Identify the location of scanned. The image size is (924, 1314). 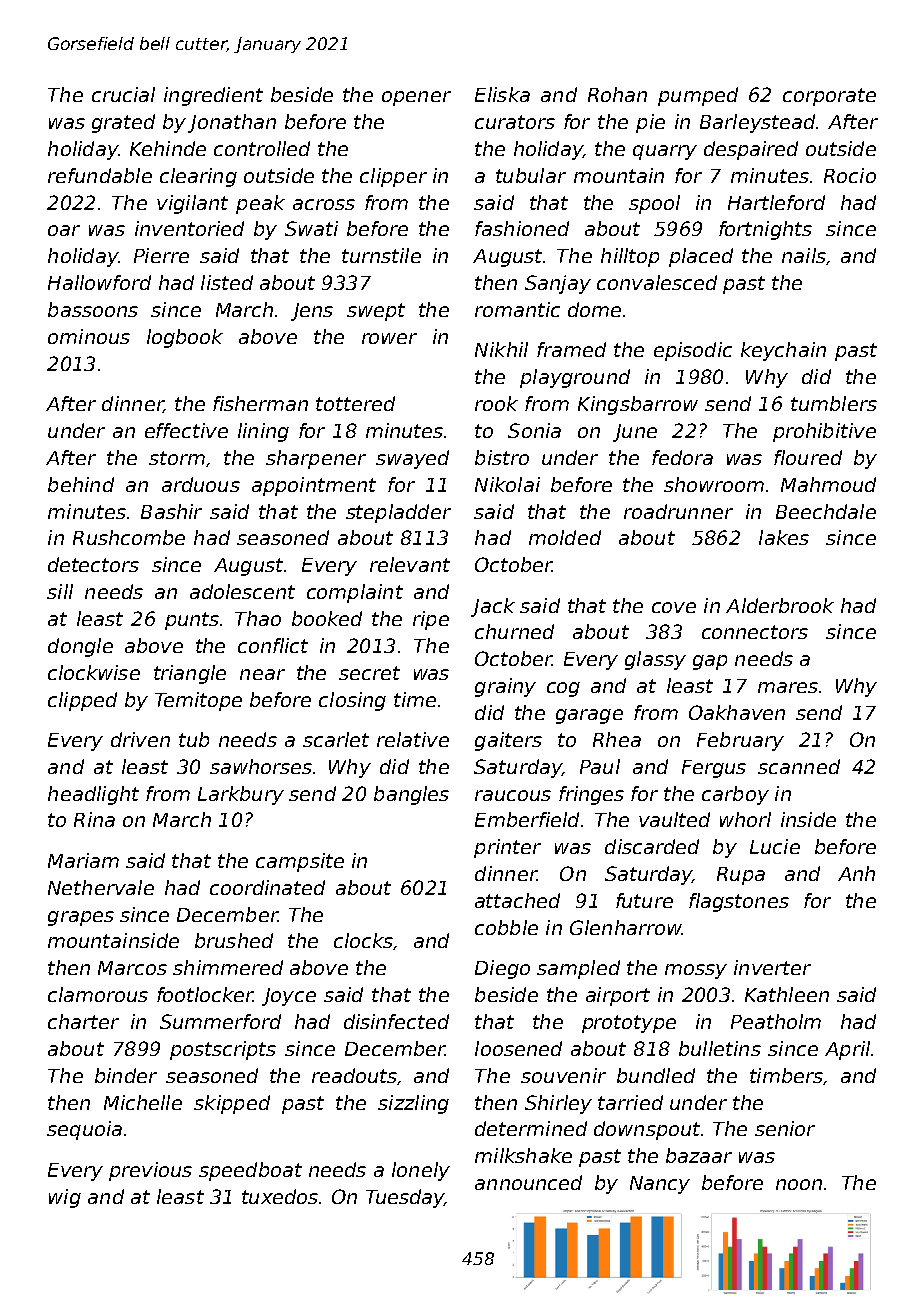
(799, 766).
